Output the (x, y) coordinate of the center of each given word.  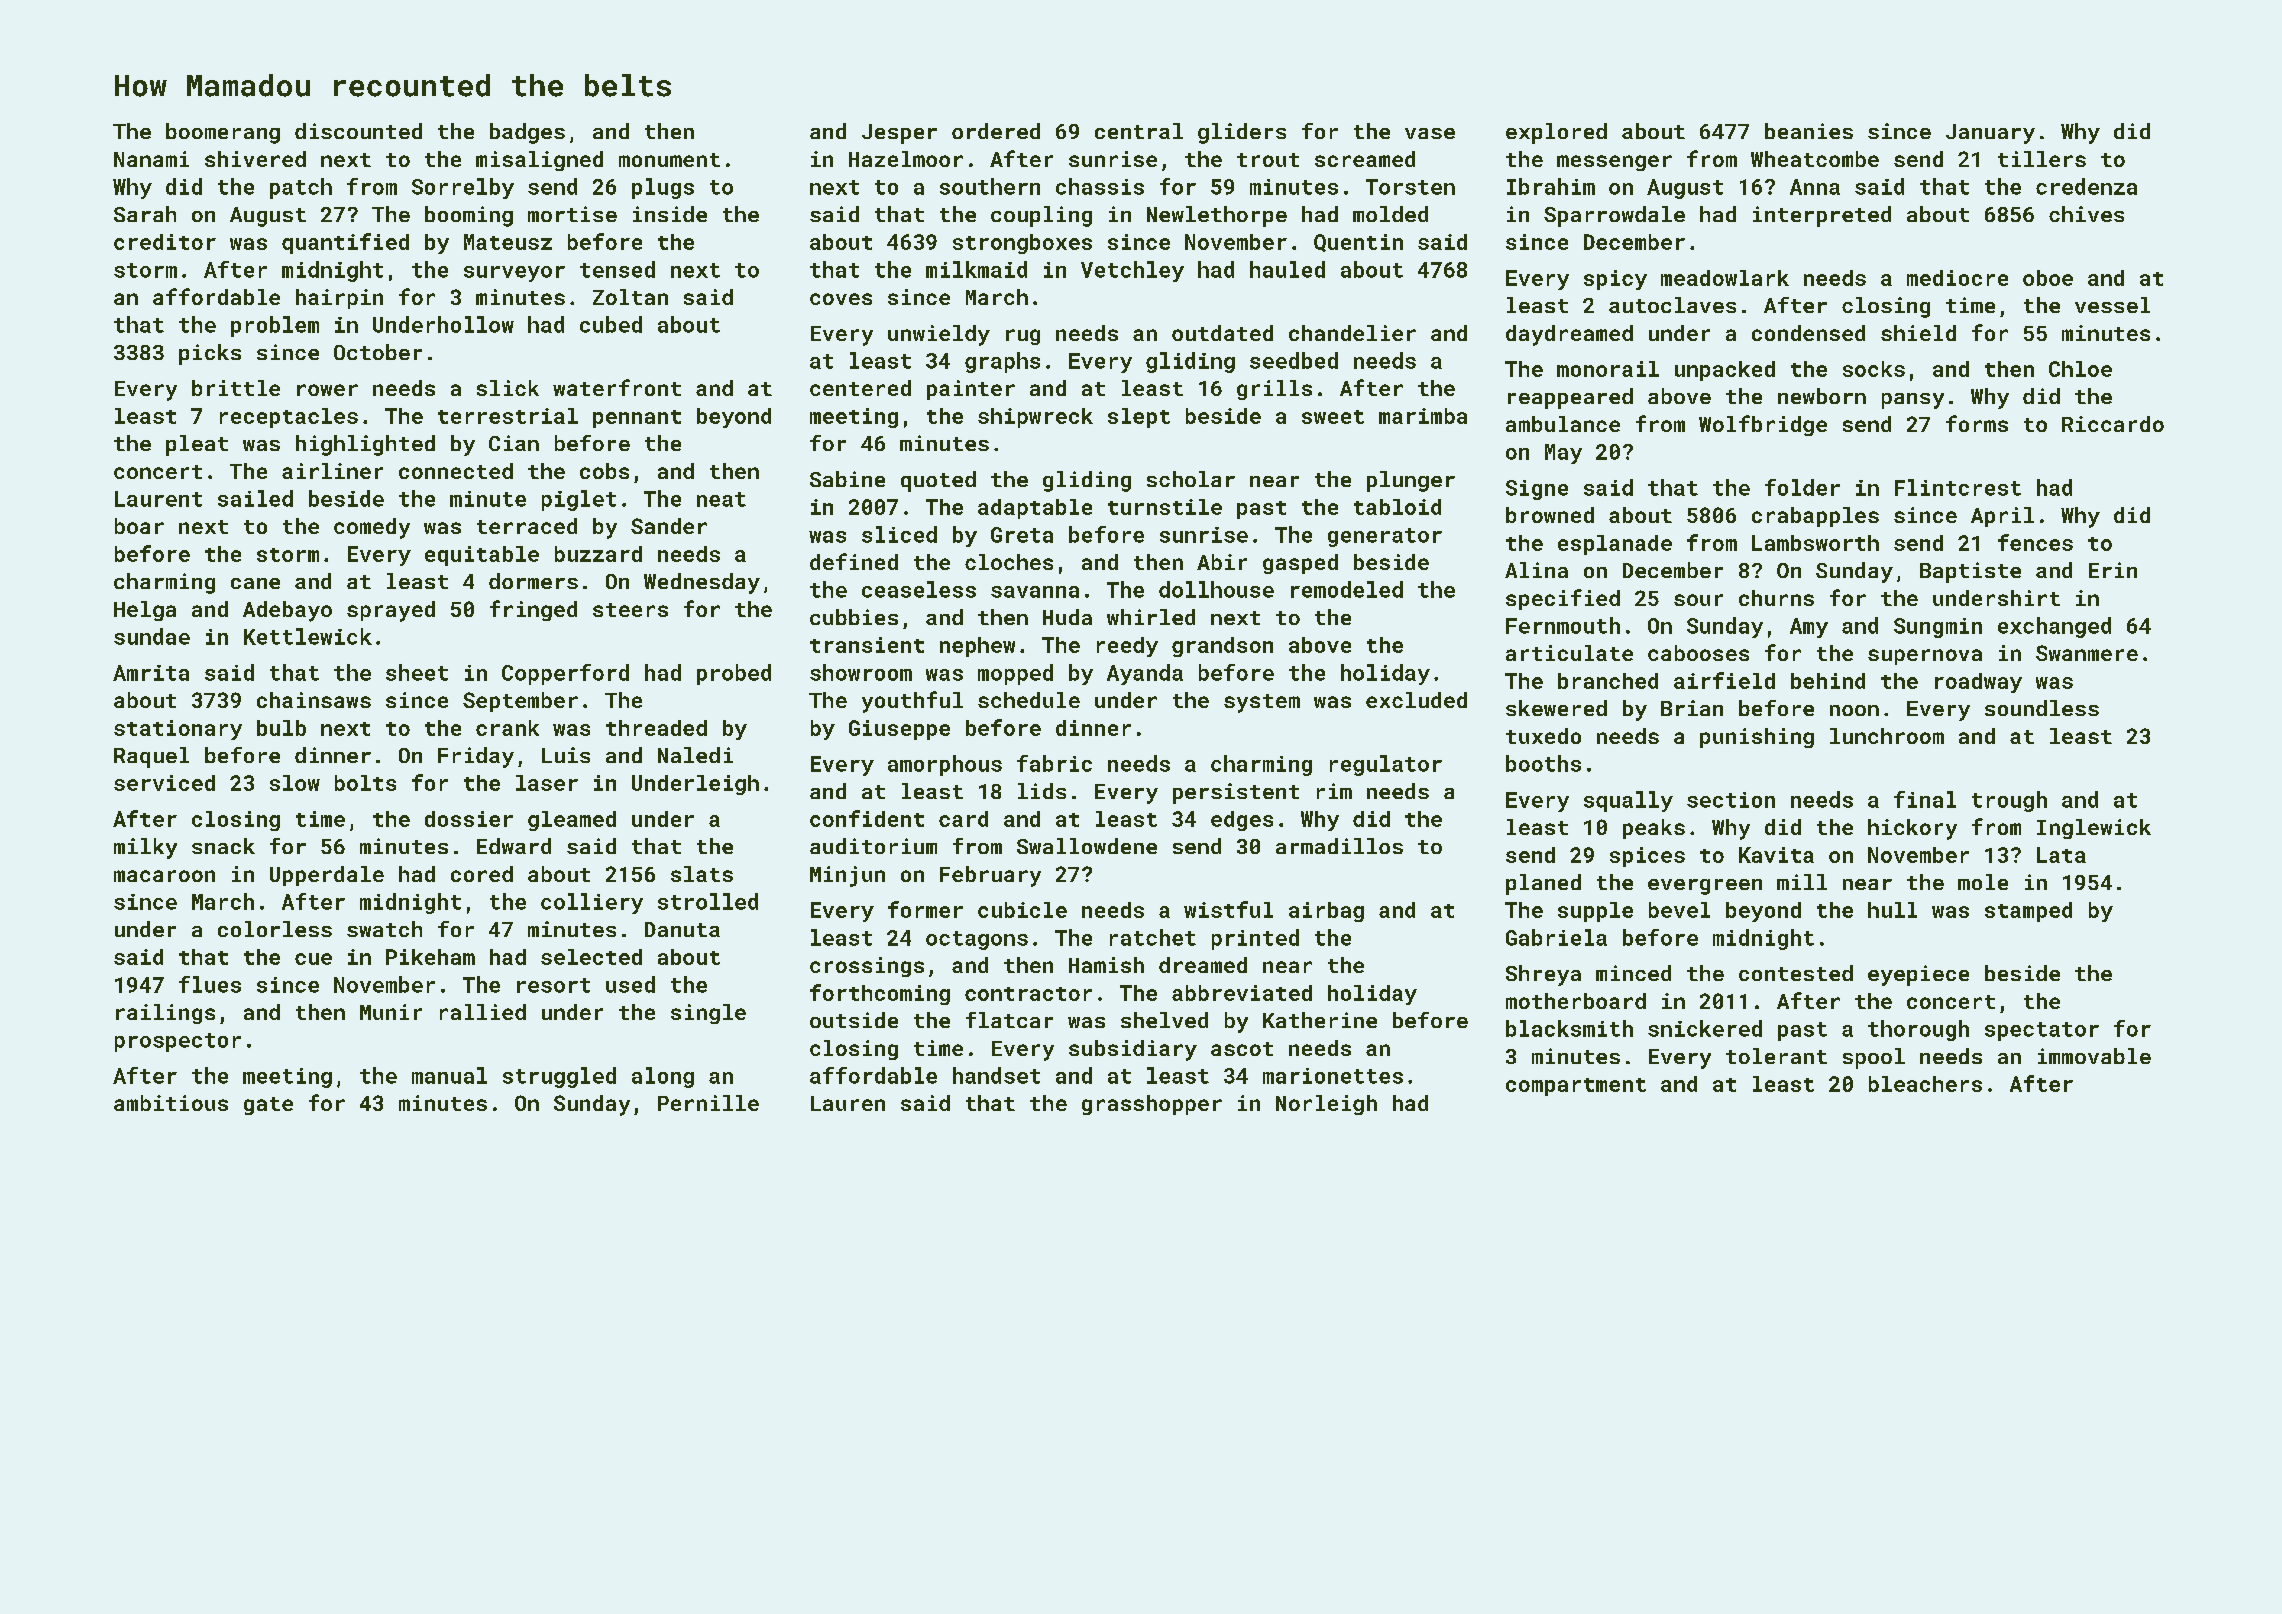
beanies (1809, 131)
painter (971, 390)
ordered (996, 131)
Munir (391, 1012)
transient (867, 645)
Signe (1537, 490)
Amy (1809, 628)
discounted (358, 131)
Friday (476, 757)
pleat (197, 445)
